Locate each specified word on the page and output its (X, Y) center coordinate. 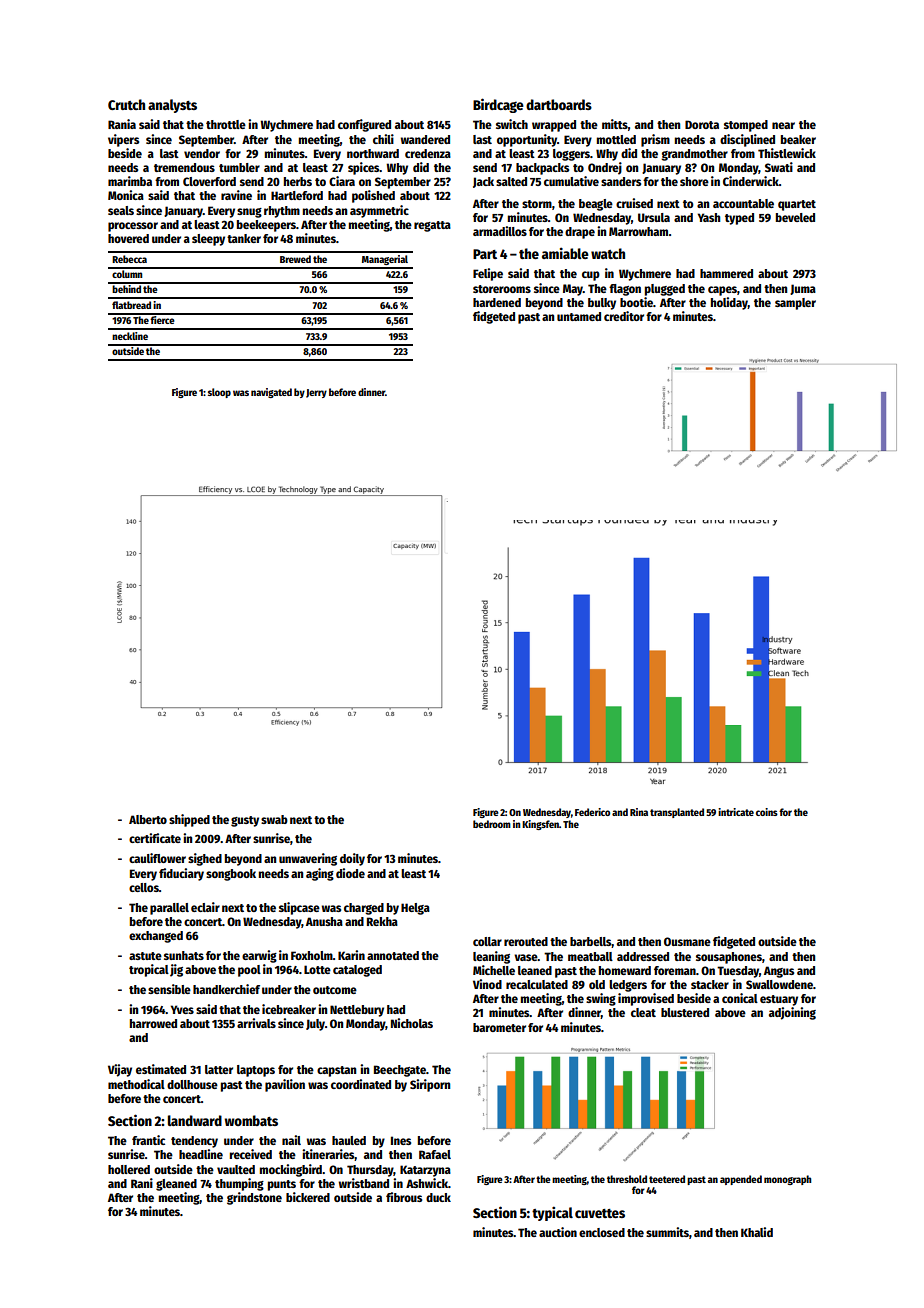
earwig (259, 956)
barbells (591, 942)
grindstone (254, 1198)
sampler (795, 304)
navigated (271, 393)
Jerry (316, 393)
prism (655, 140)
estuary (779, 1000)
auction (558, 1232)
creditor (624, 316)
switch (512, 124)
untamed (579, 316)
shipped (189, 820)
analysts (172, 106)
